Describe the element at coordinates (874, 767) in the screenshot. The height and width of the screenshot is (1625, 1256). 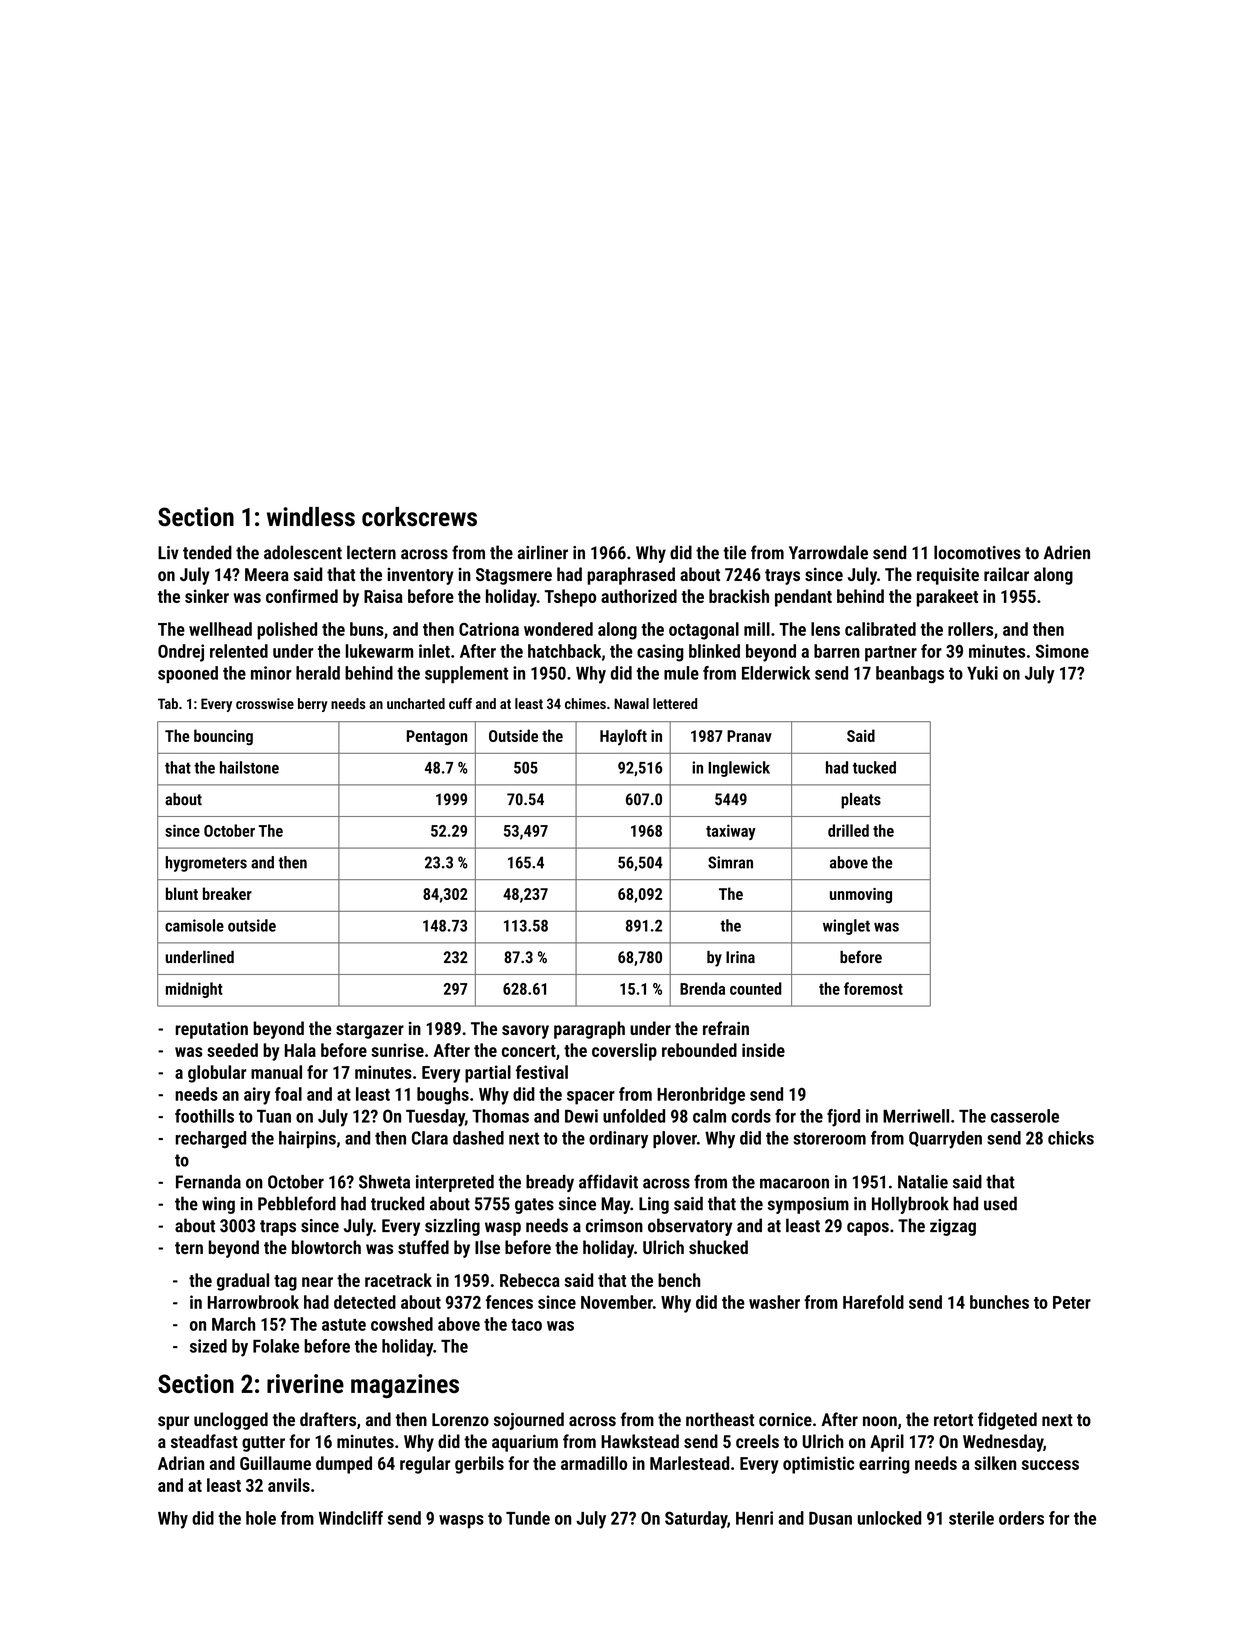
I see `tucked` at that location.
